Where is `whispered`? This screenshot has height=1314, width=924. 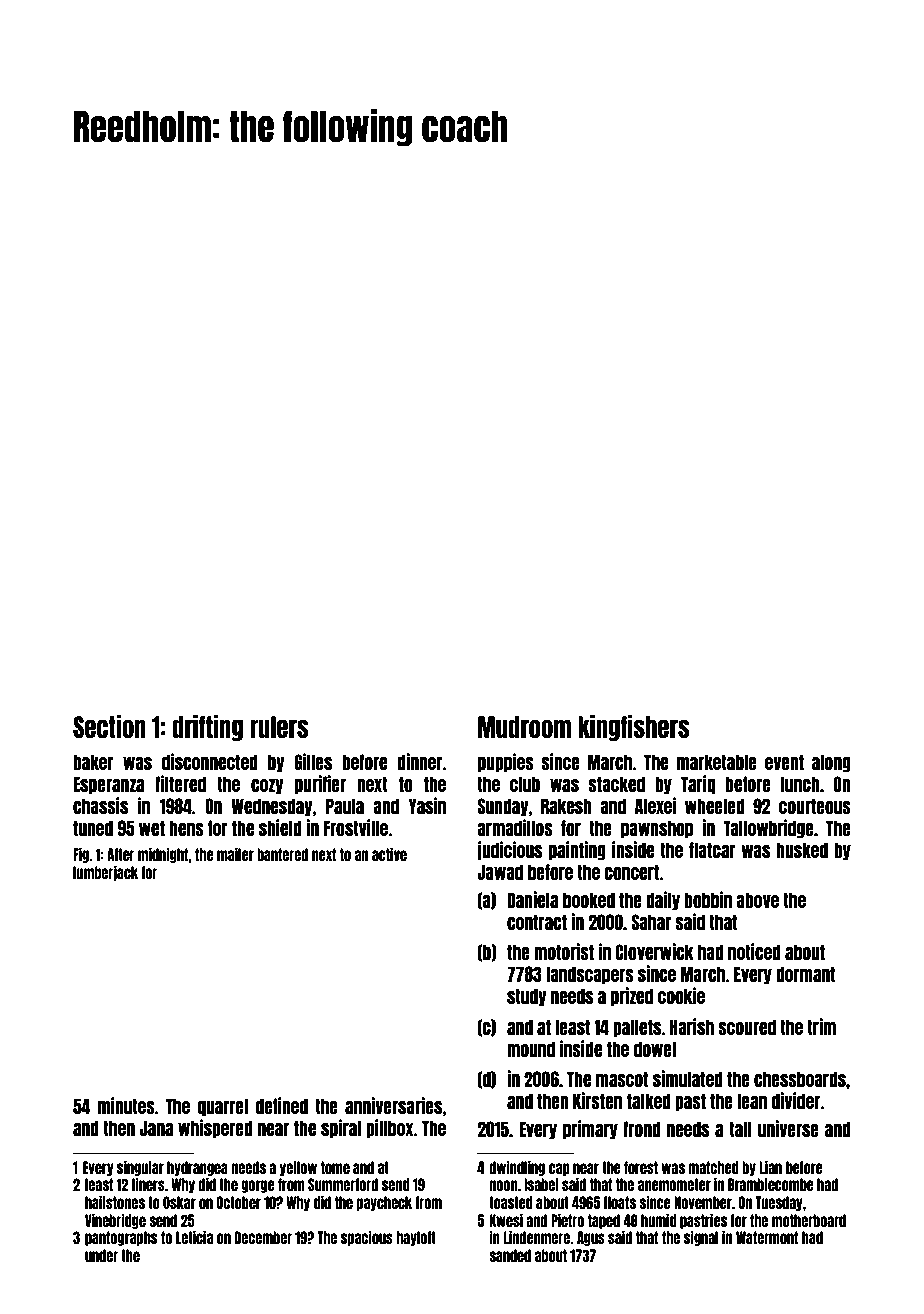
whispered is located at coordinates (215, 1128).
